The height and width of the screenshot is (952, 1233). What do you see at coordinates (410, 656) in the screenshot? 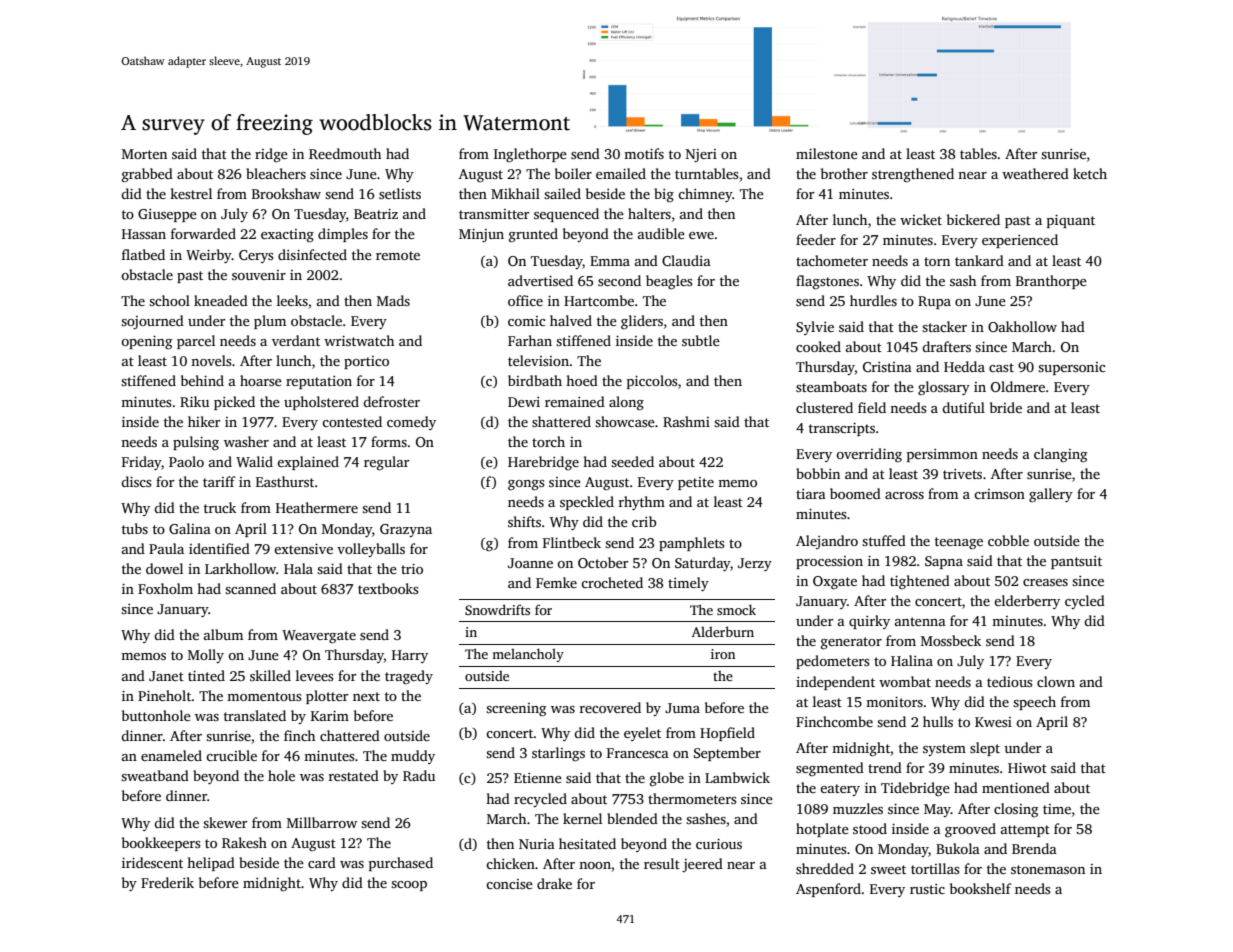
I see `Harry` at bounding box center [410, 656].
